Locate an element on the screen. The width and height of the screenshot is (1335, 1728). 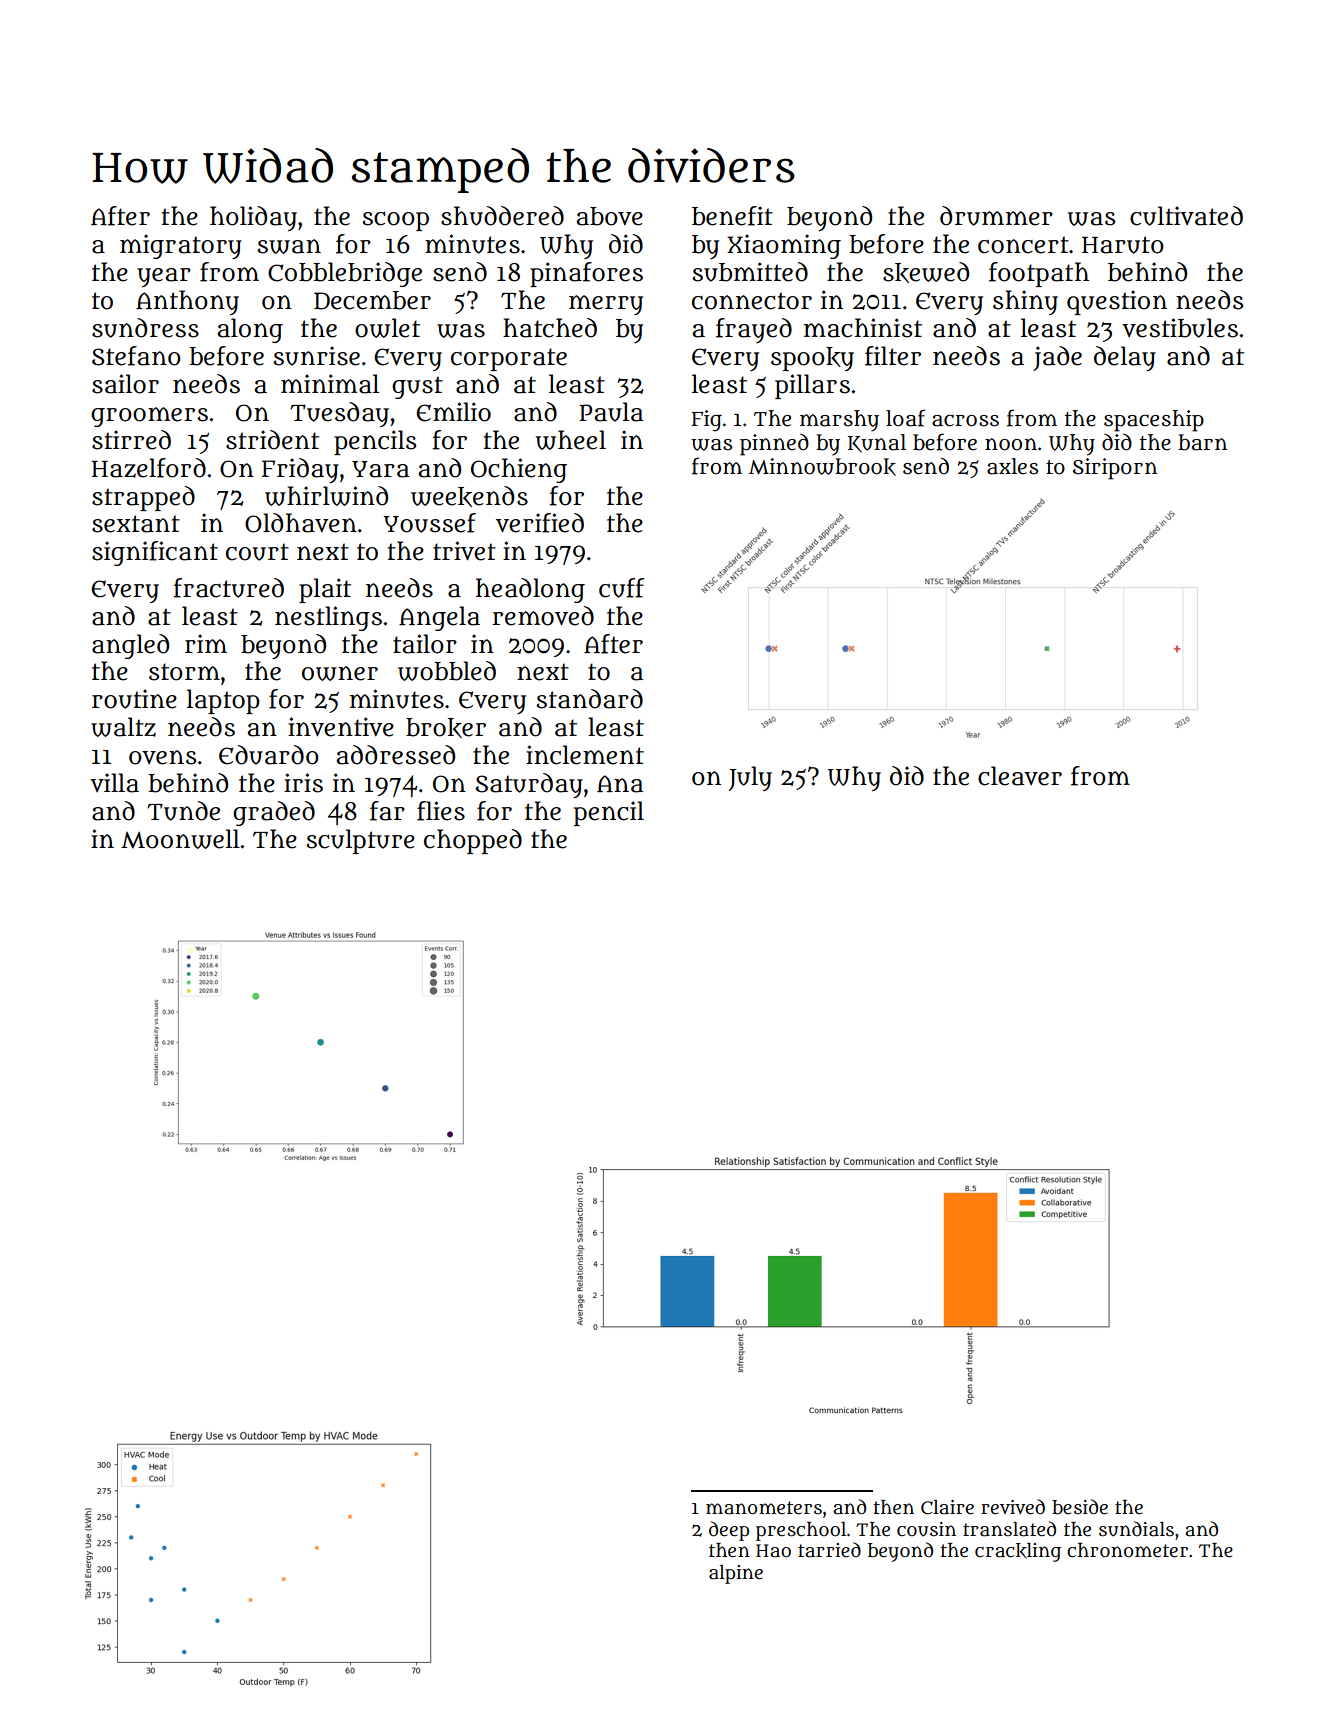
above is located at coordinates (610, 216).
